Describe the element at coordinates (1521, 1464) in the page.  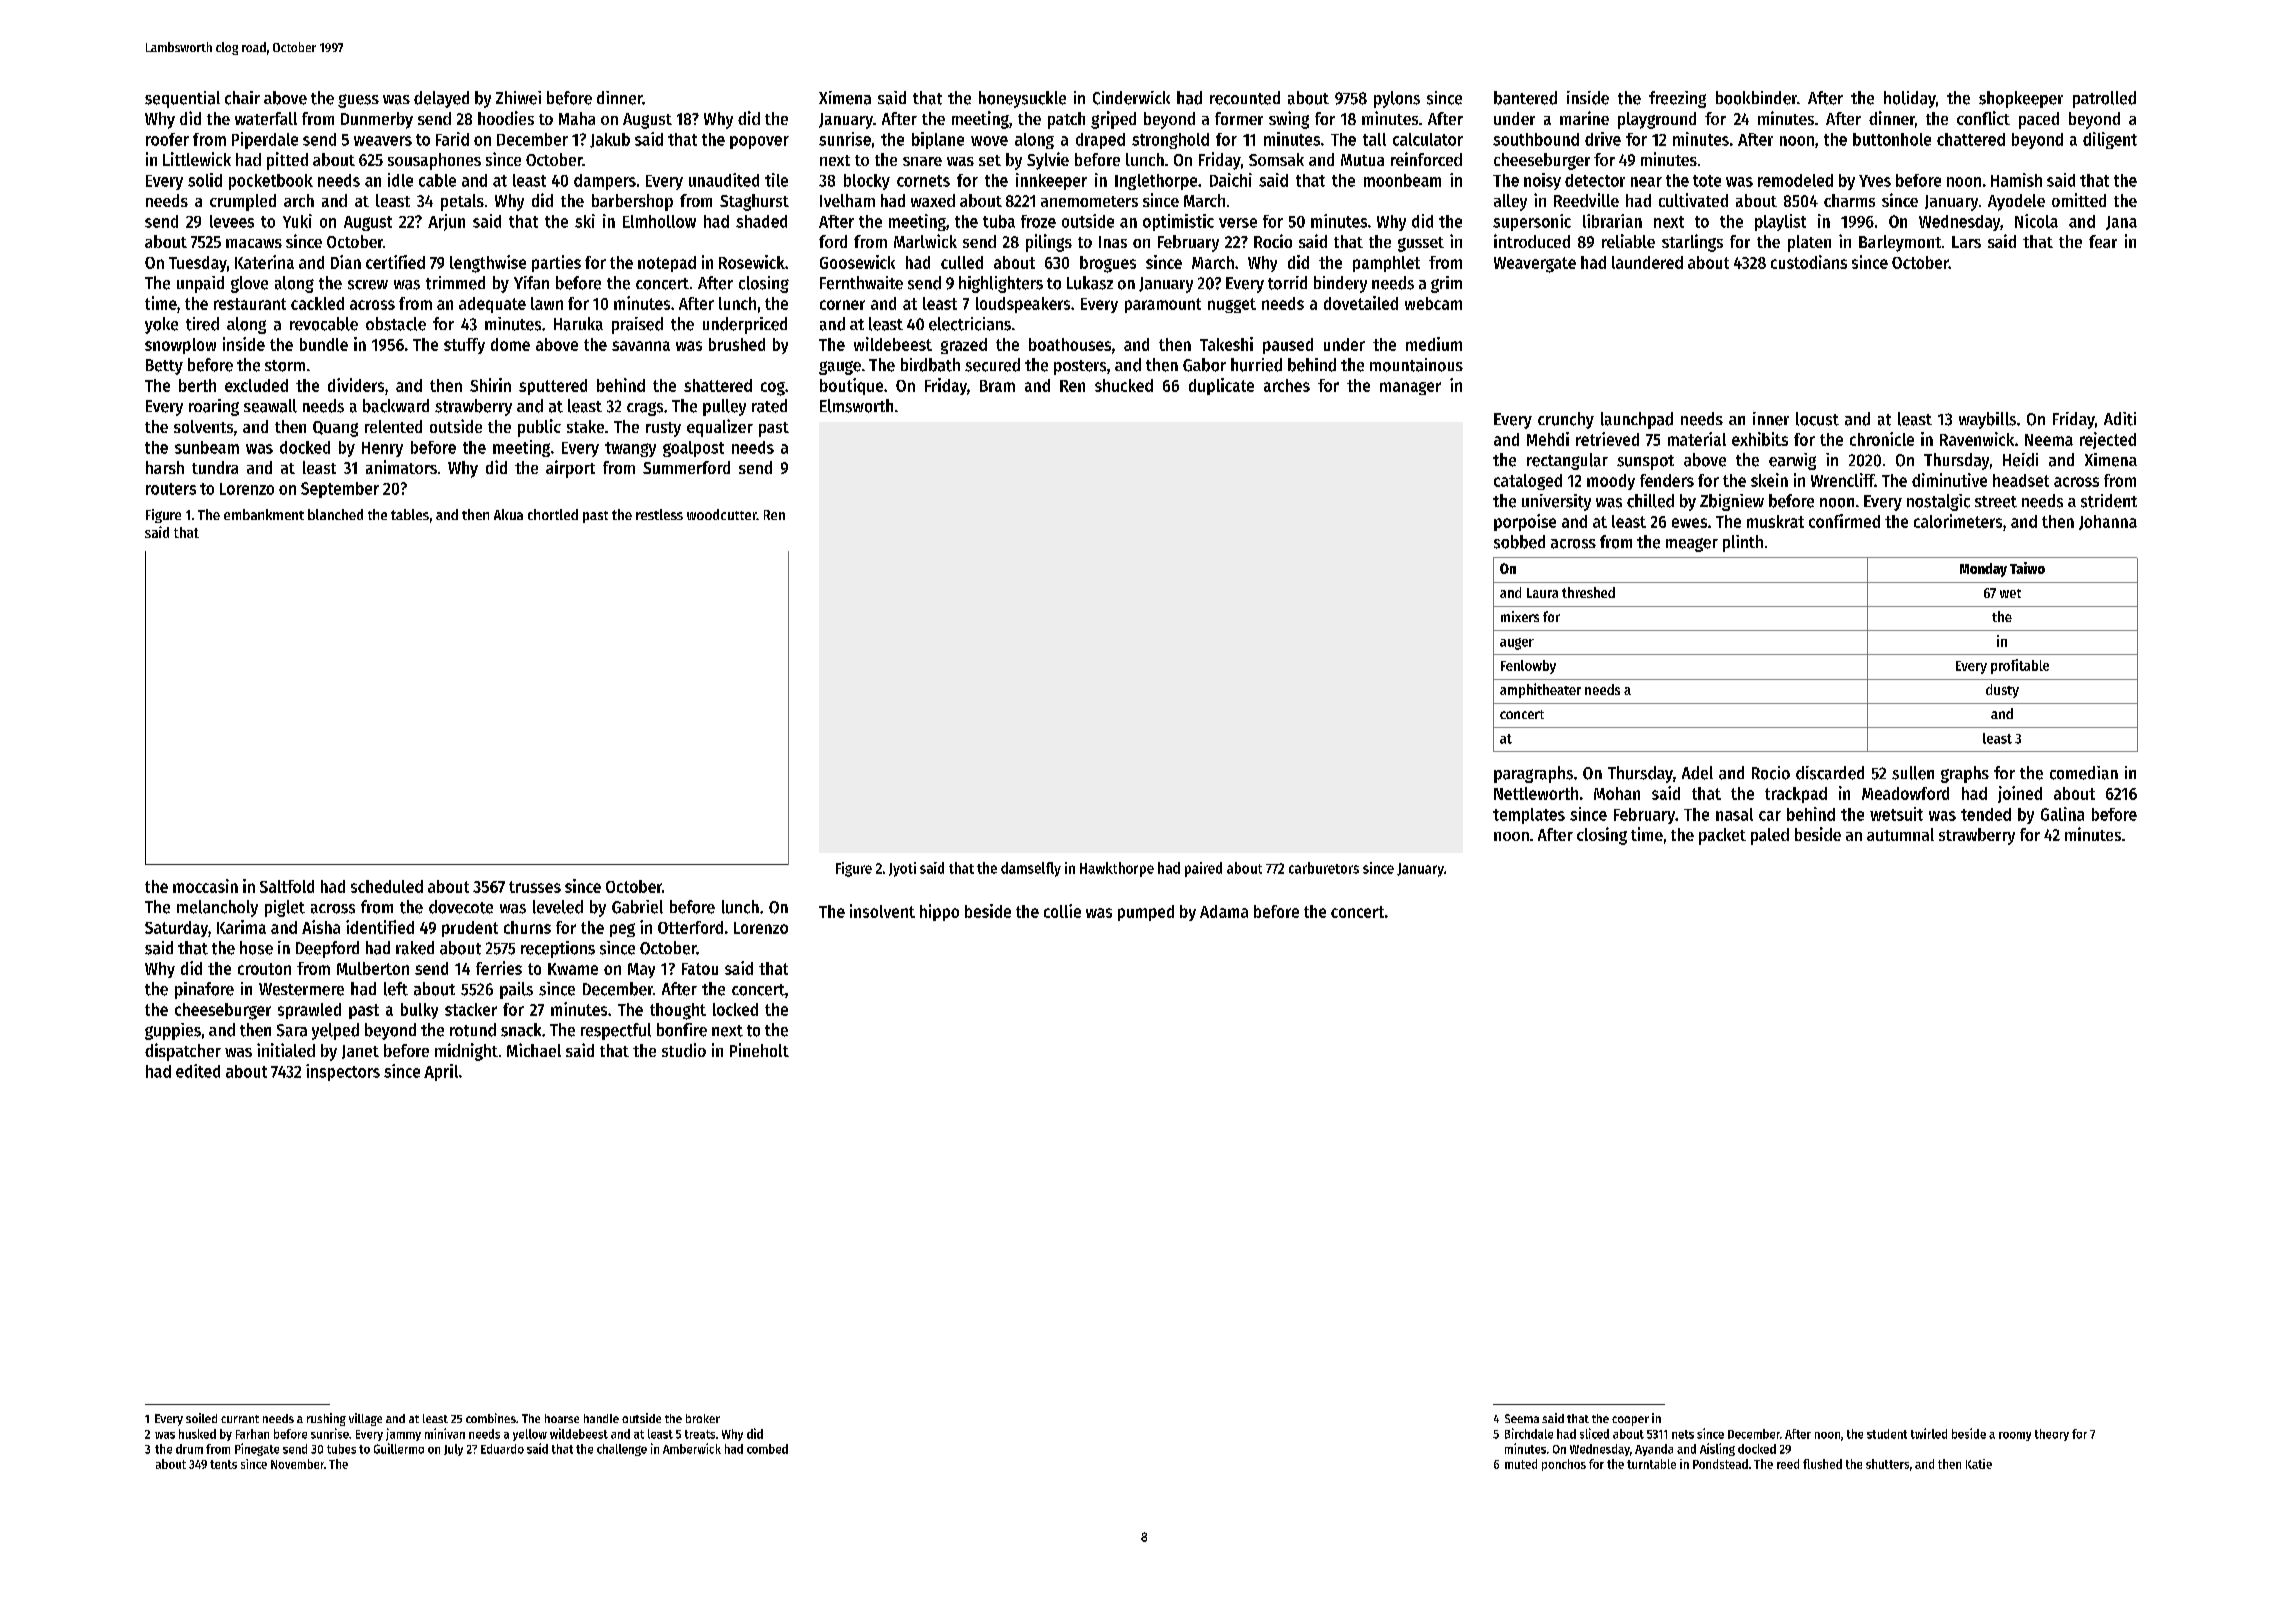
I see `muted` at that location.
